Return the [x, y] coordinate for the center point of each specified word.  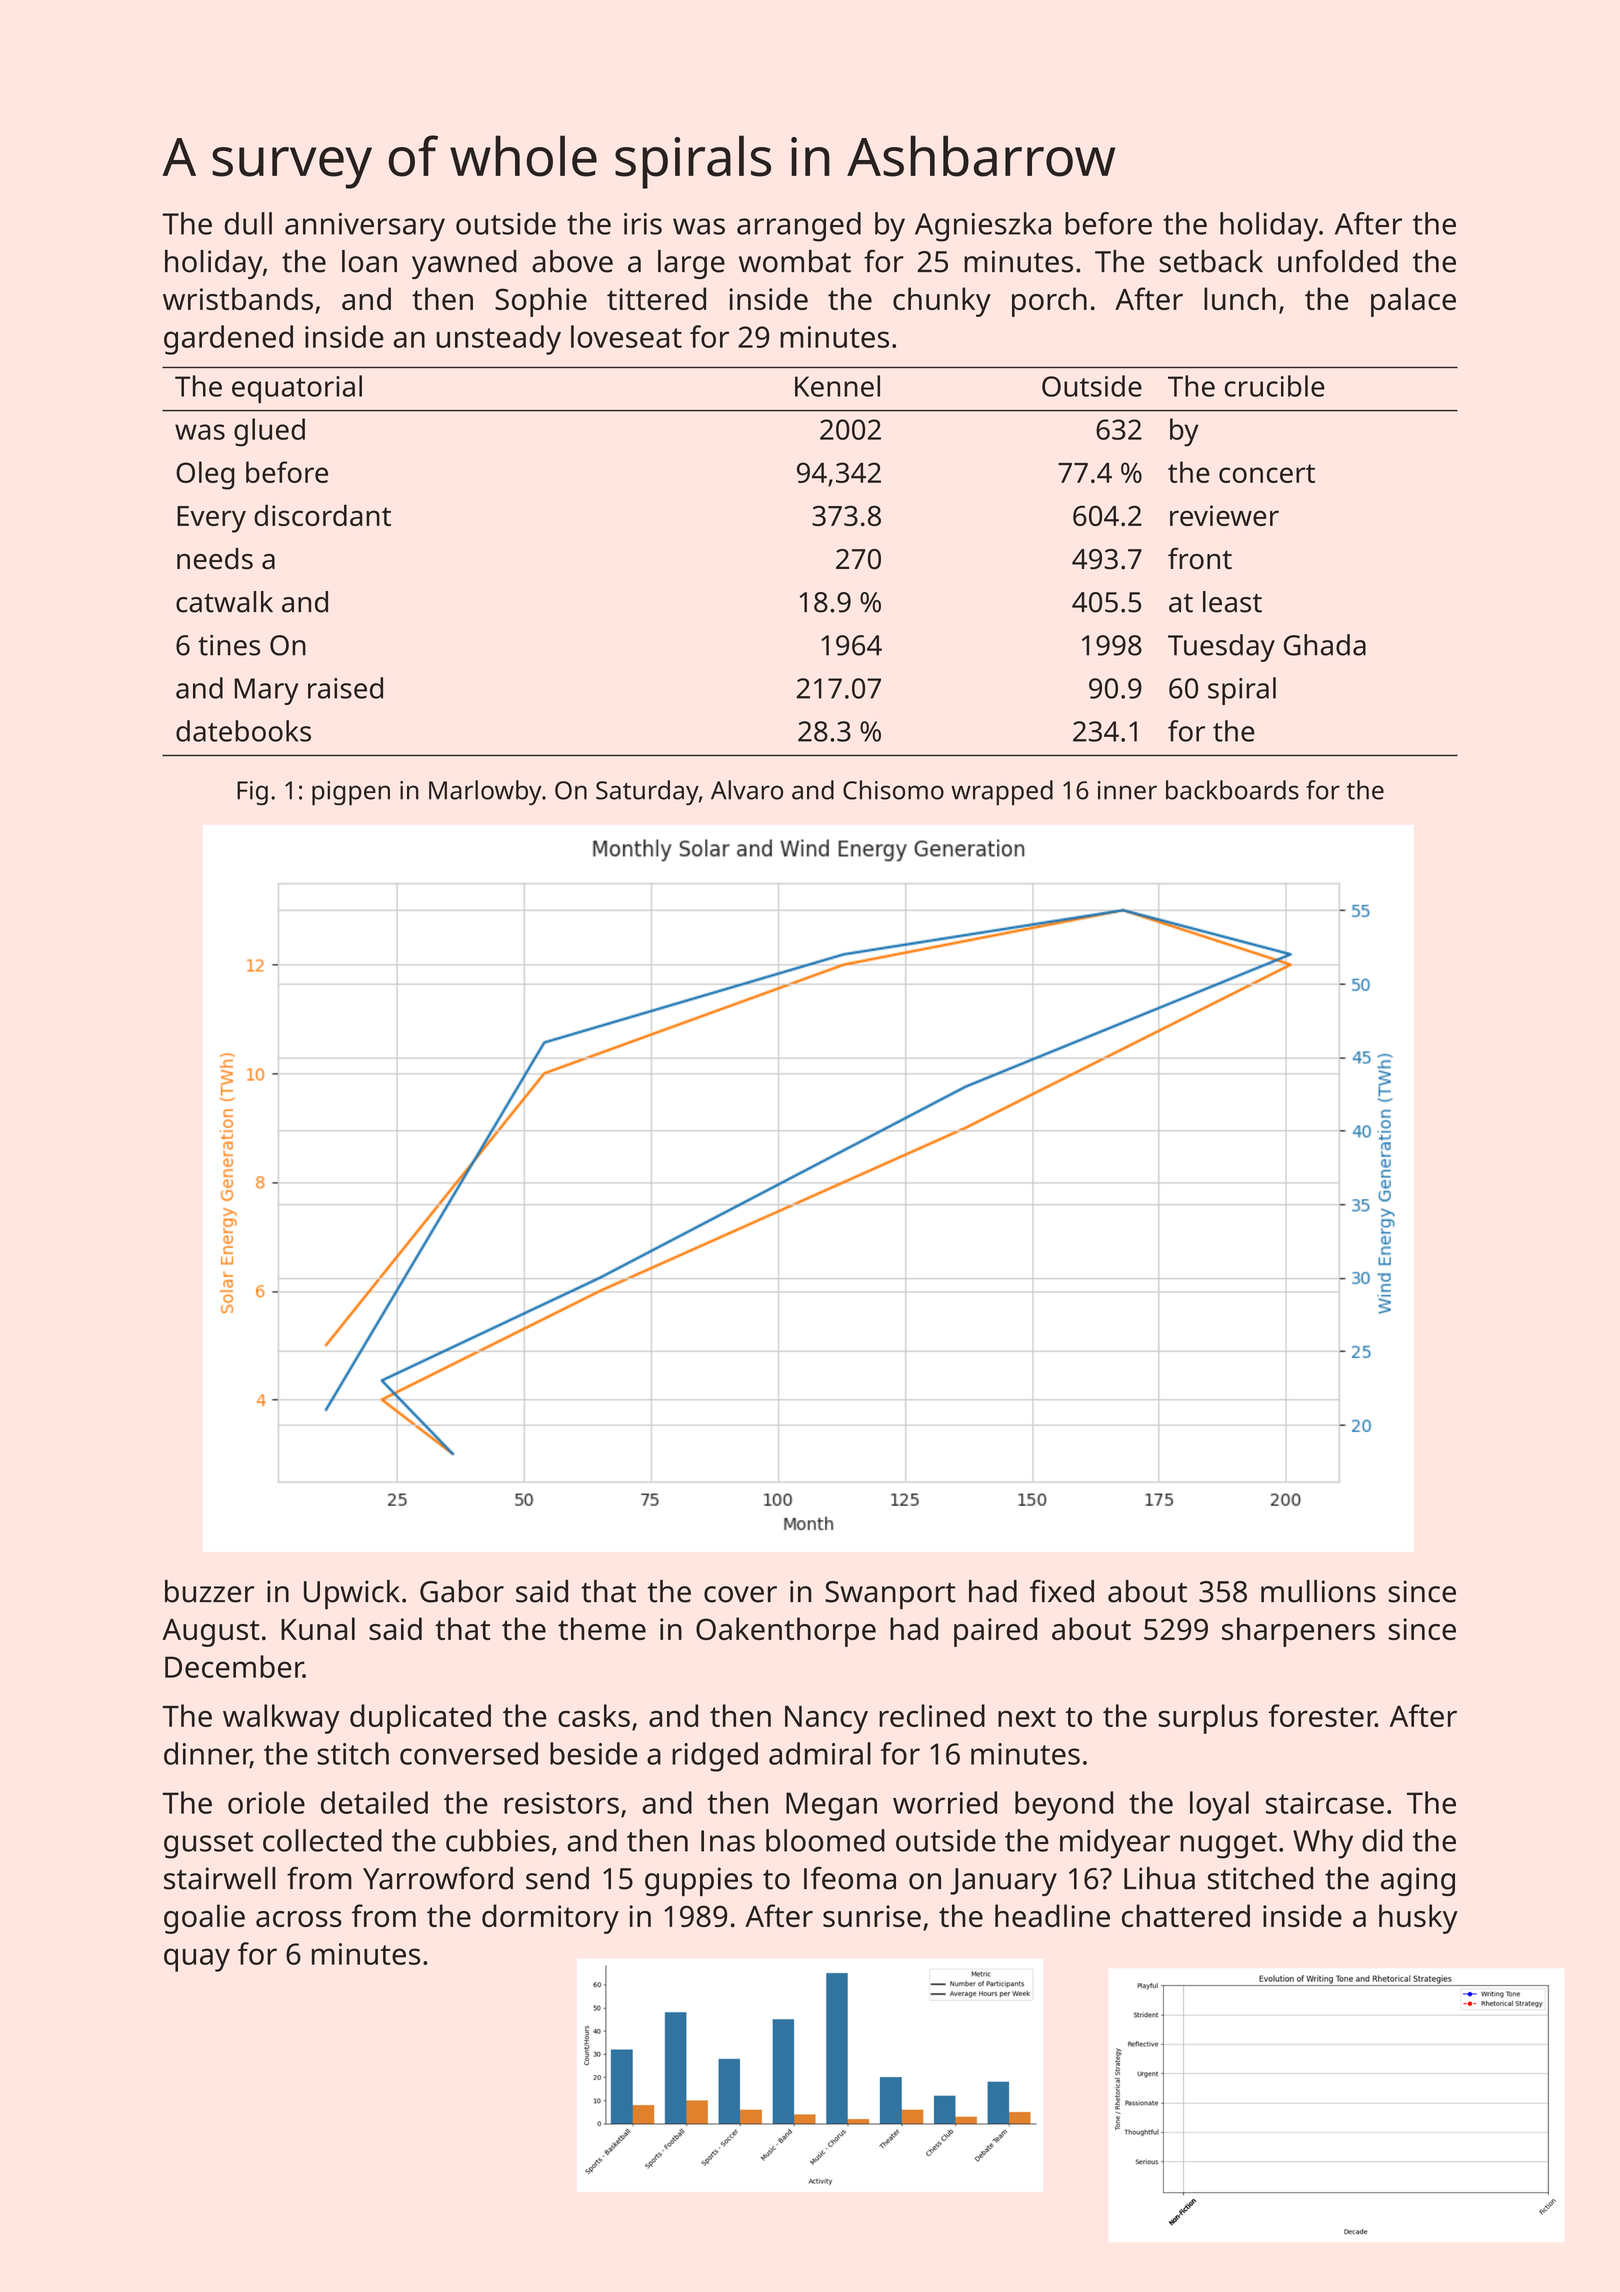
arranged [799, 227]
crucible [1275, 386]
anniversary [365, 227]
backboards [1232, 790]
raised [345, 688]
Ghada [1325, 645]
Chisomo [893, 790]
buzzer [209, 1591]
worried [945, 1802]
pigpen [351, 793]
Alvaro [747, 790]
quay [197, 1960]
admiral [820, 1753]
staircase [1325, 1803]
